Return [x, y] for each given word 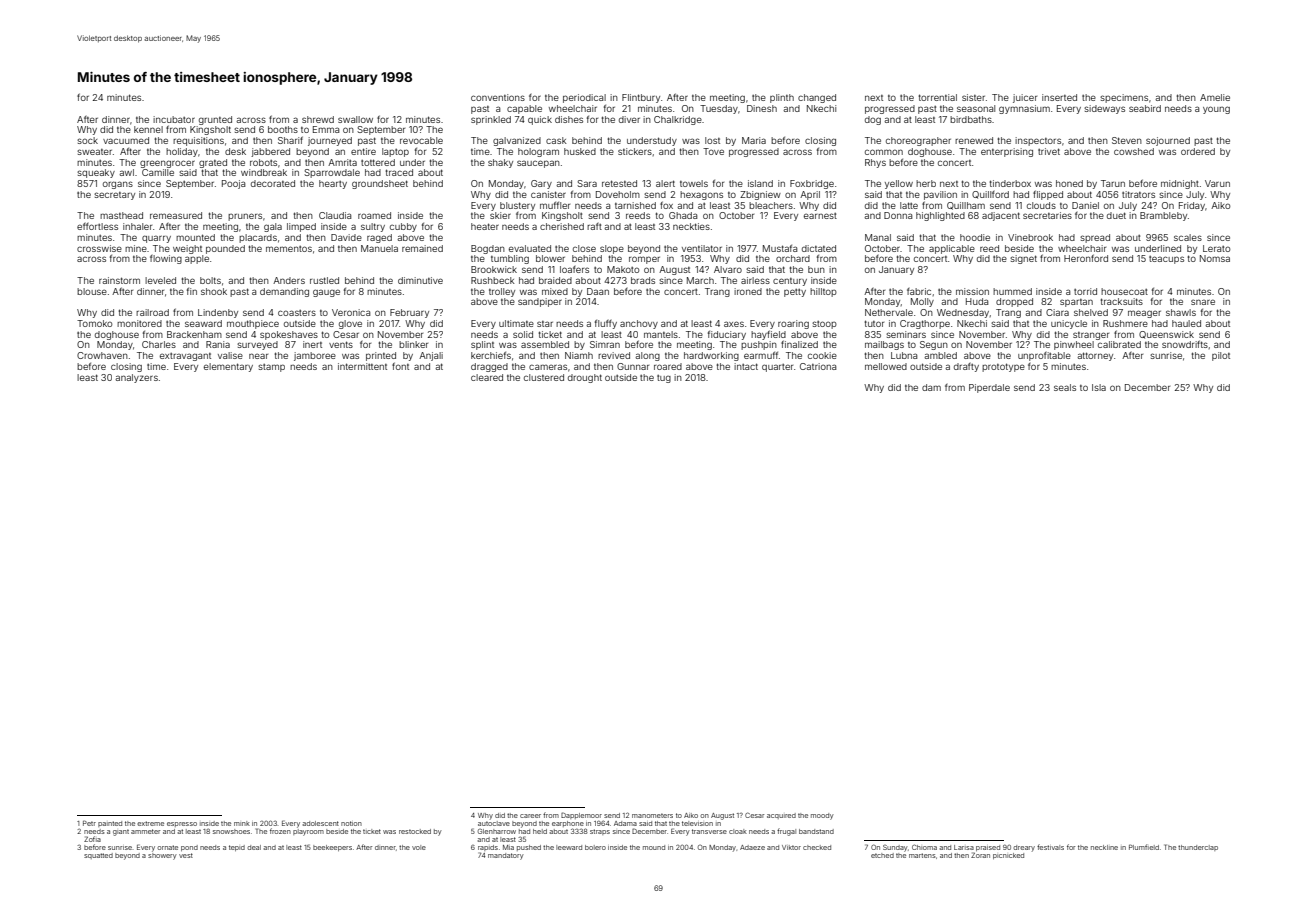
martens [922, 855]
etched [882, 855]
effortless [97, 226]
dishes [569, 119]
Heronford [1086, 258]
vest [186, 855]
